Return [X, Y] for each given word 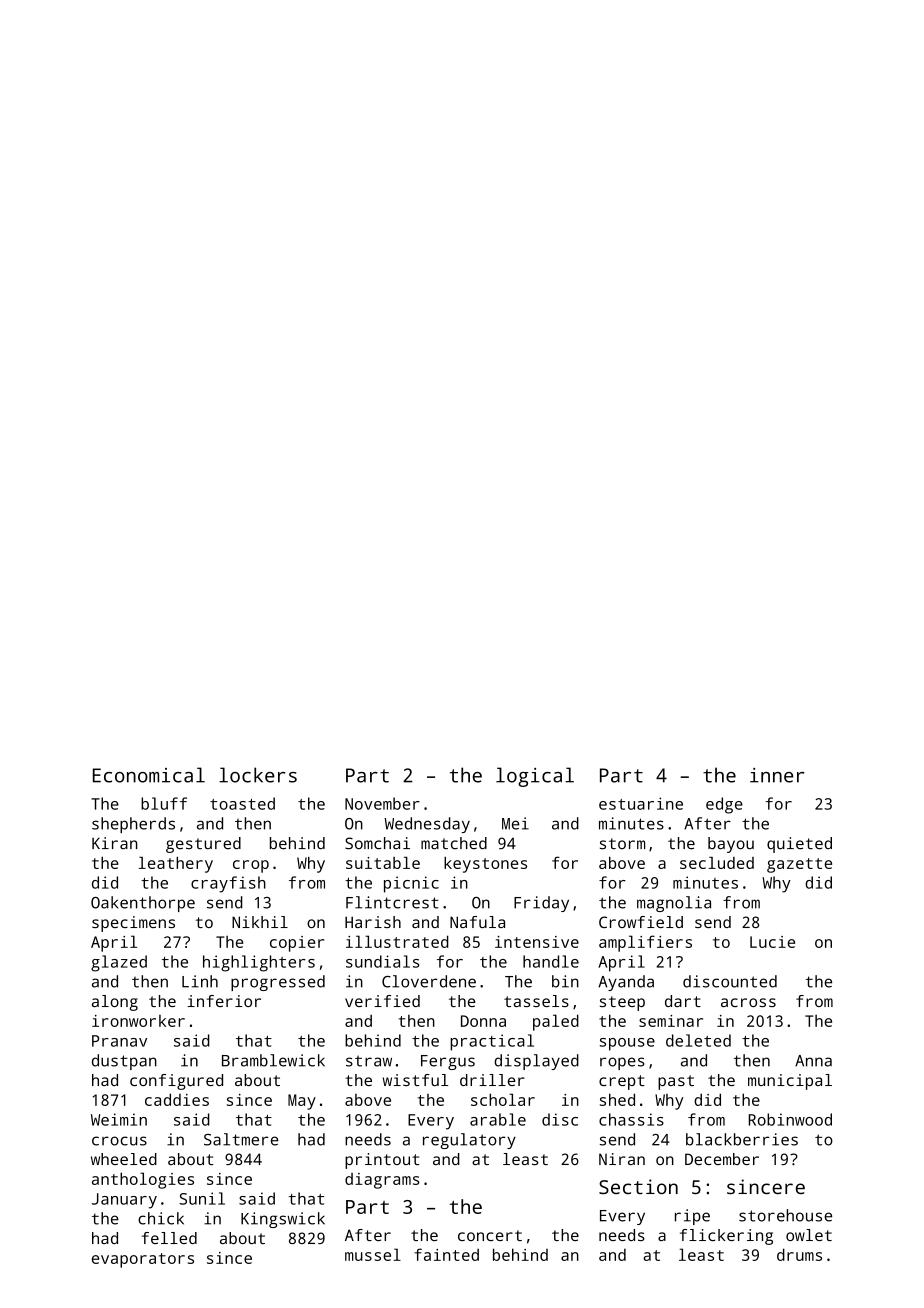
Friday [541, 904]
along [115, 1003]
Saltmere [241, 1139]
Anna [813, 1061]
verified [382, 1001]
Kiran [114, 843]
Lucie [772, 942]
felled [169, 1238]
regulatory [469, 1141]
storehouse [785, 1215]
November [382, 803]
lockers [258, 775]
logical [535, 777]
